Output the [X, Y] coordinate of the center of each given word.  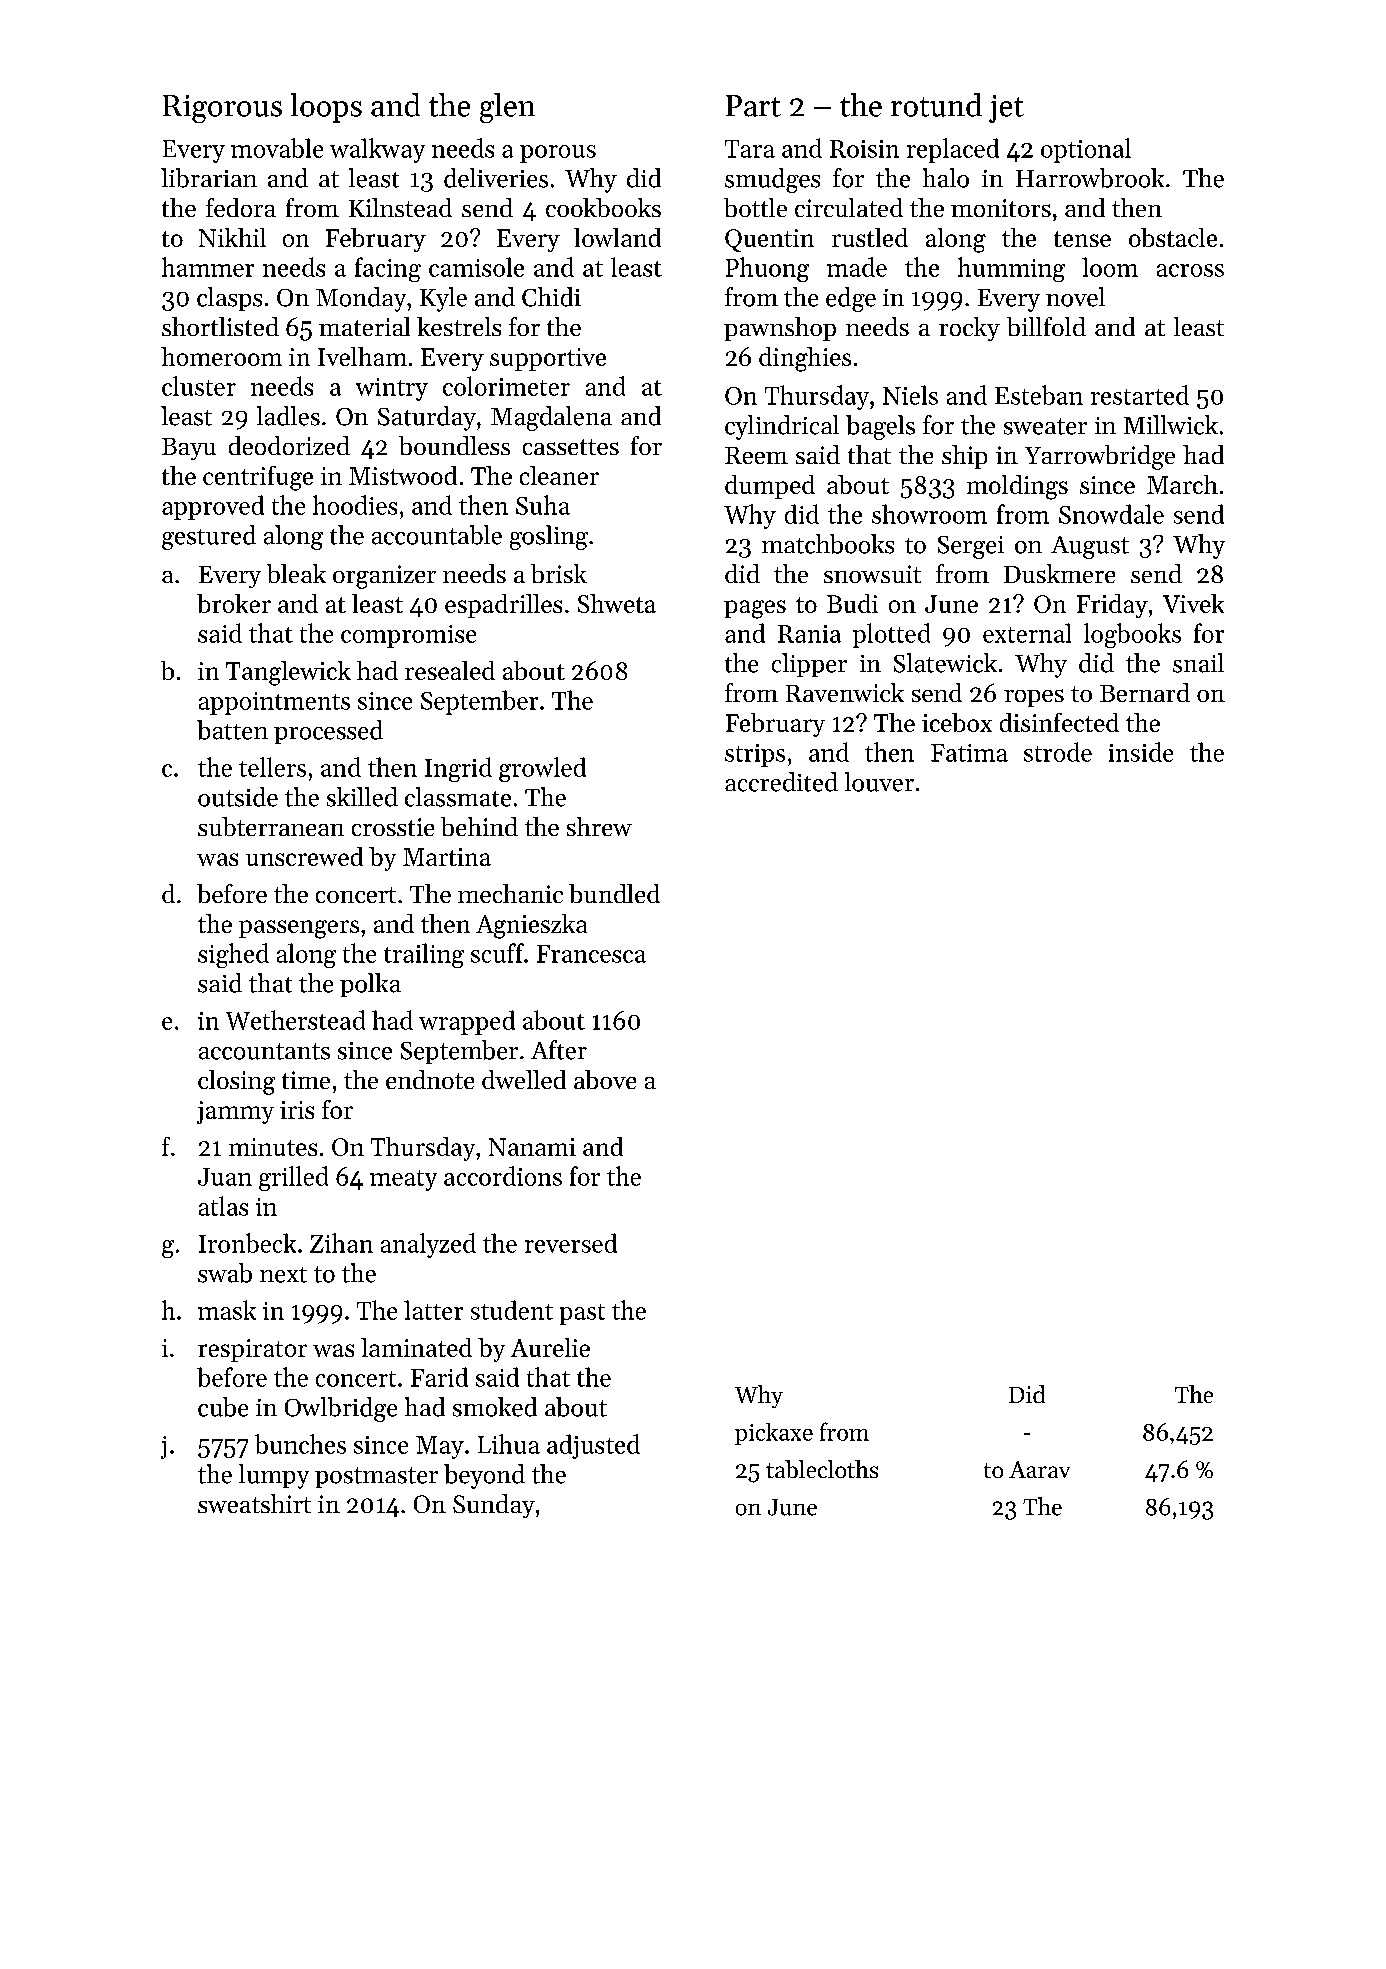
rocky [969, 329]
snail [1198, 663]
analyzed [428, 1245]
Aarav [1039, 1469]
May [440, 1447]
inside [1141, 752]
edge [851, 299]
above [605, 1079]
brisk [559, 573]
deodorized [289, 445]
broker [234, 603]
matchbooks [828, 544]
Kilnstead [400, 207]
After [559, 1050]
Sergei [971, 547]
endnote [430, 1079]
